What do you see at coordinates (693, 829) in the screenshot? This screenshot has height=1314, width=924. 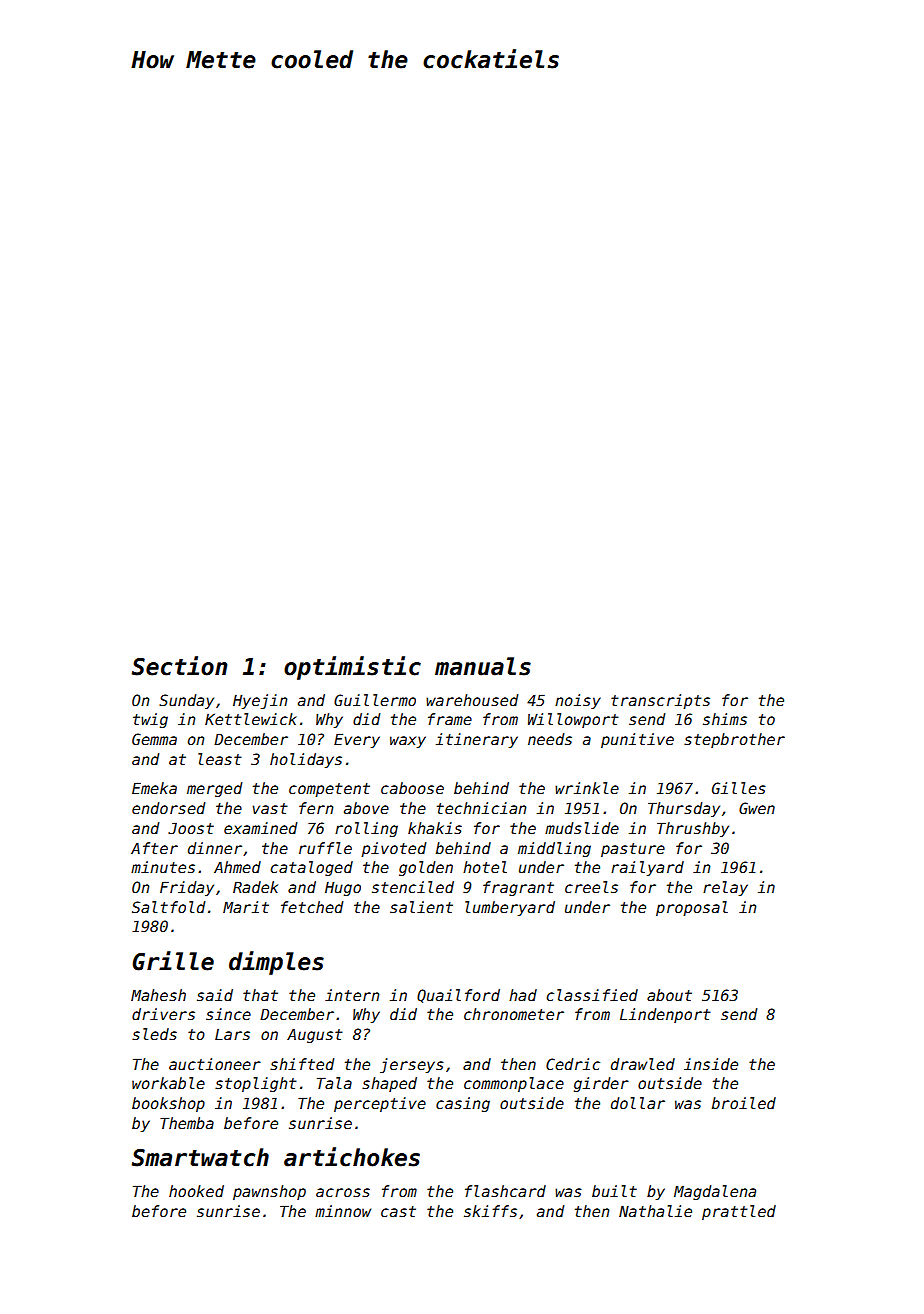 I see `Thrushby` at bounding box center [693, 829].
